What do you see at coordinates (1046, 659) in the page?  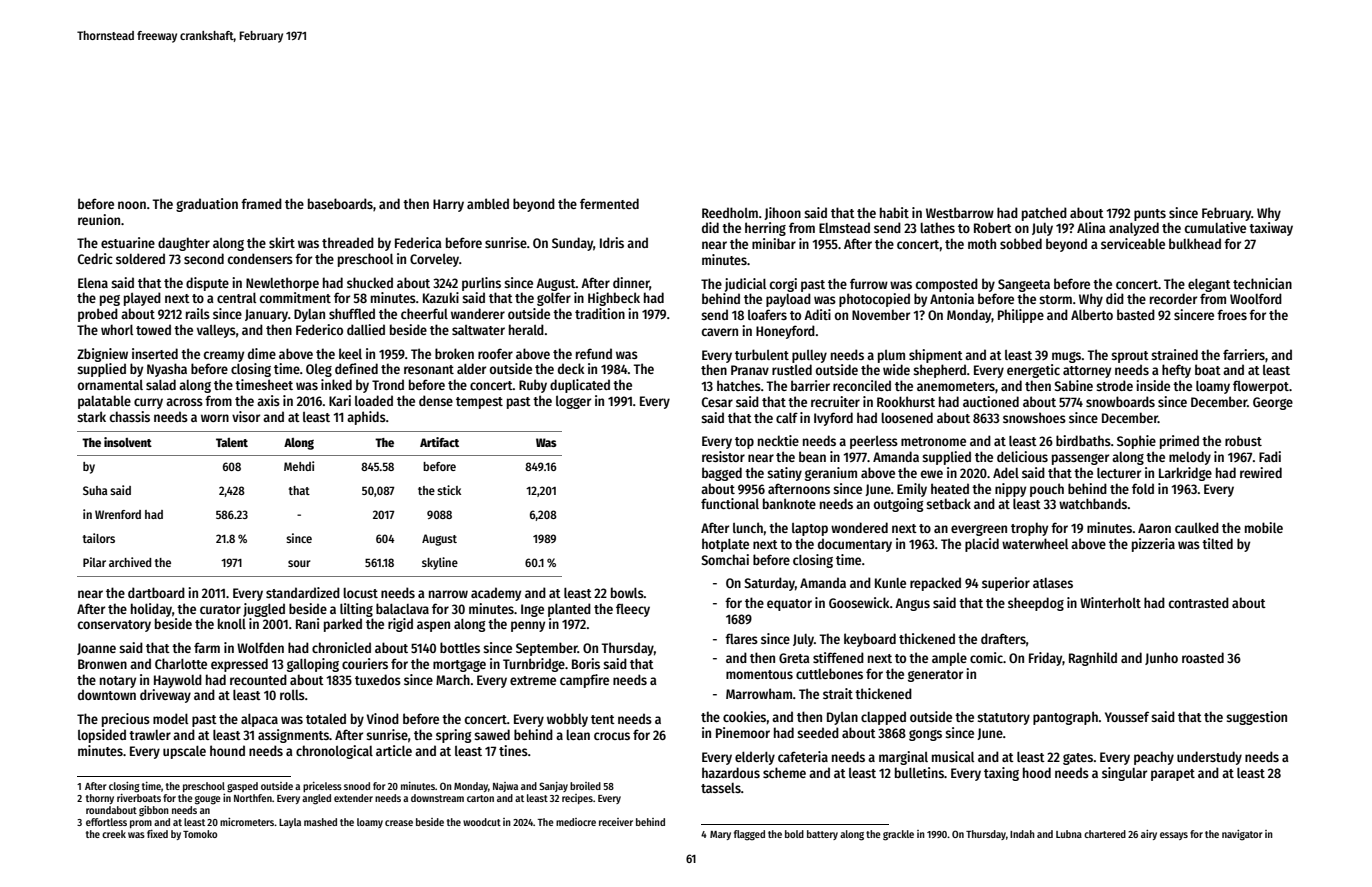 I see `Friday` at bounding box center [1046, 659].
